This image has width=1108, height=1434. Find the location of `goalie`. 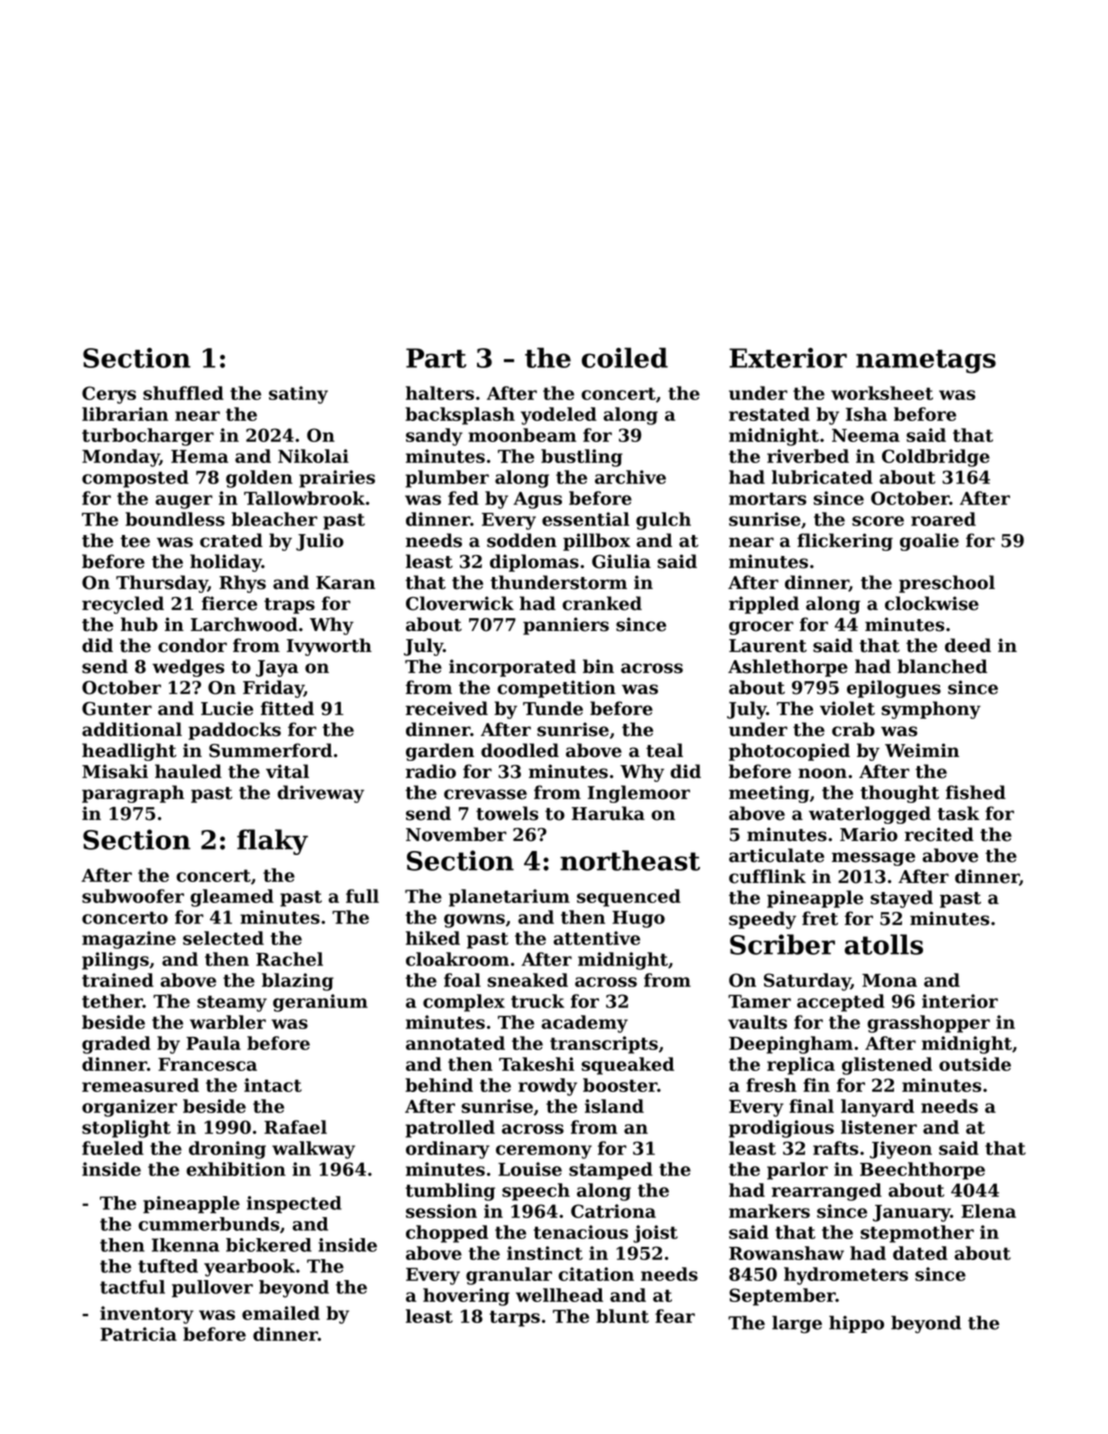

goalie is located at coordinates (929, 542).
